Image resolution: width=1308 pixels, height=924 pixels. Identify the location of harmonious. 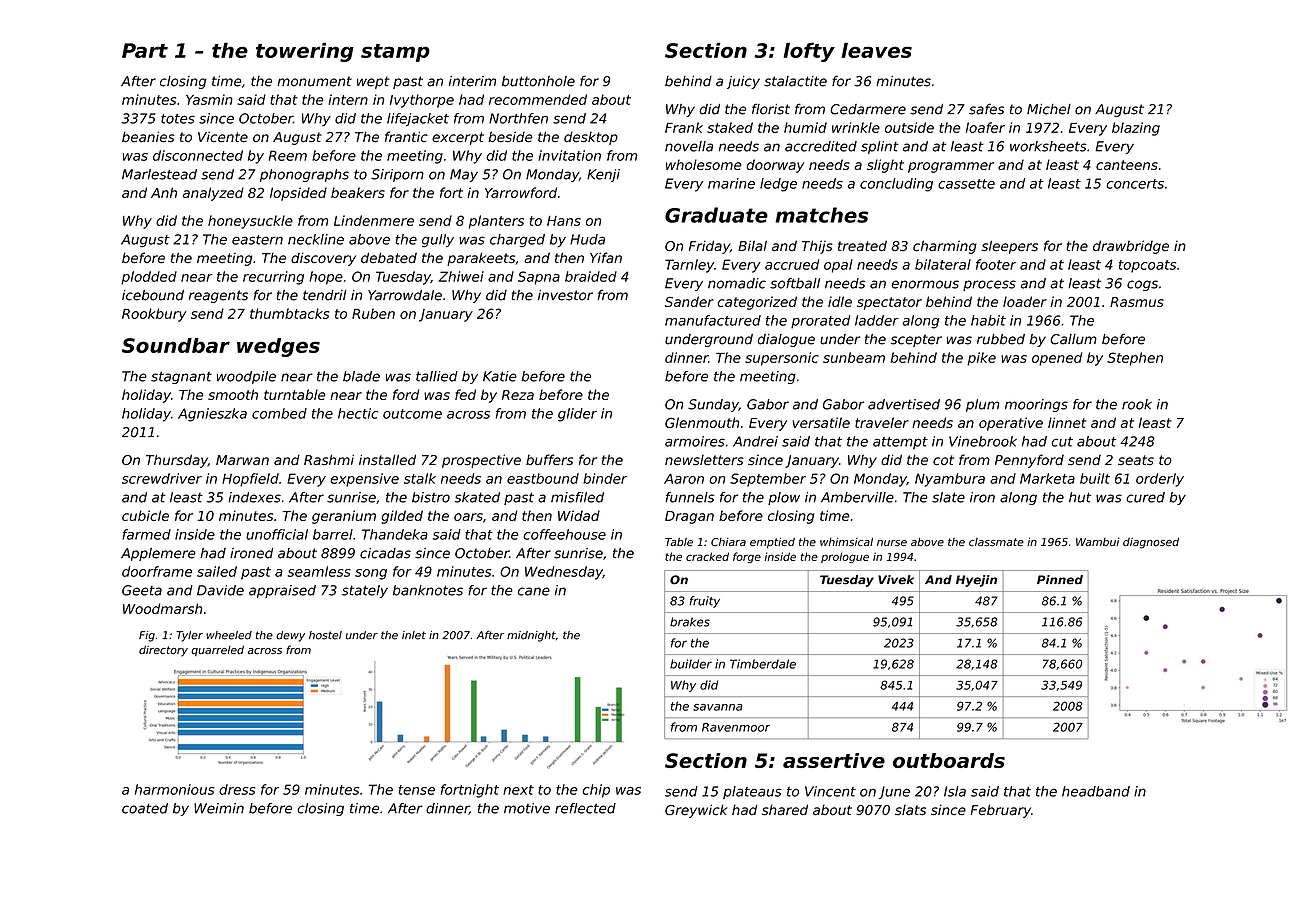
(175, 789).
